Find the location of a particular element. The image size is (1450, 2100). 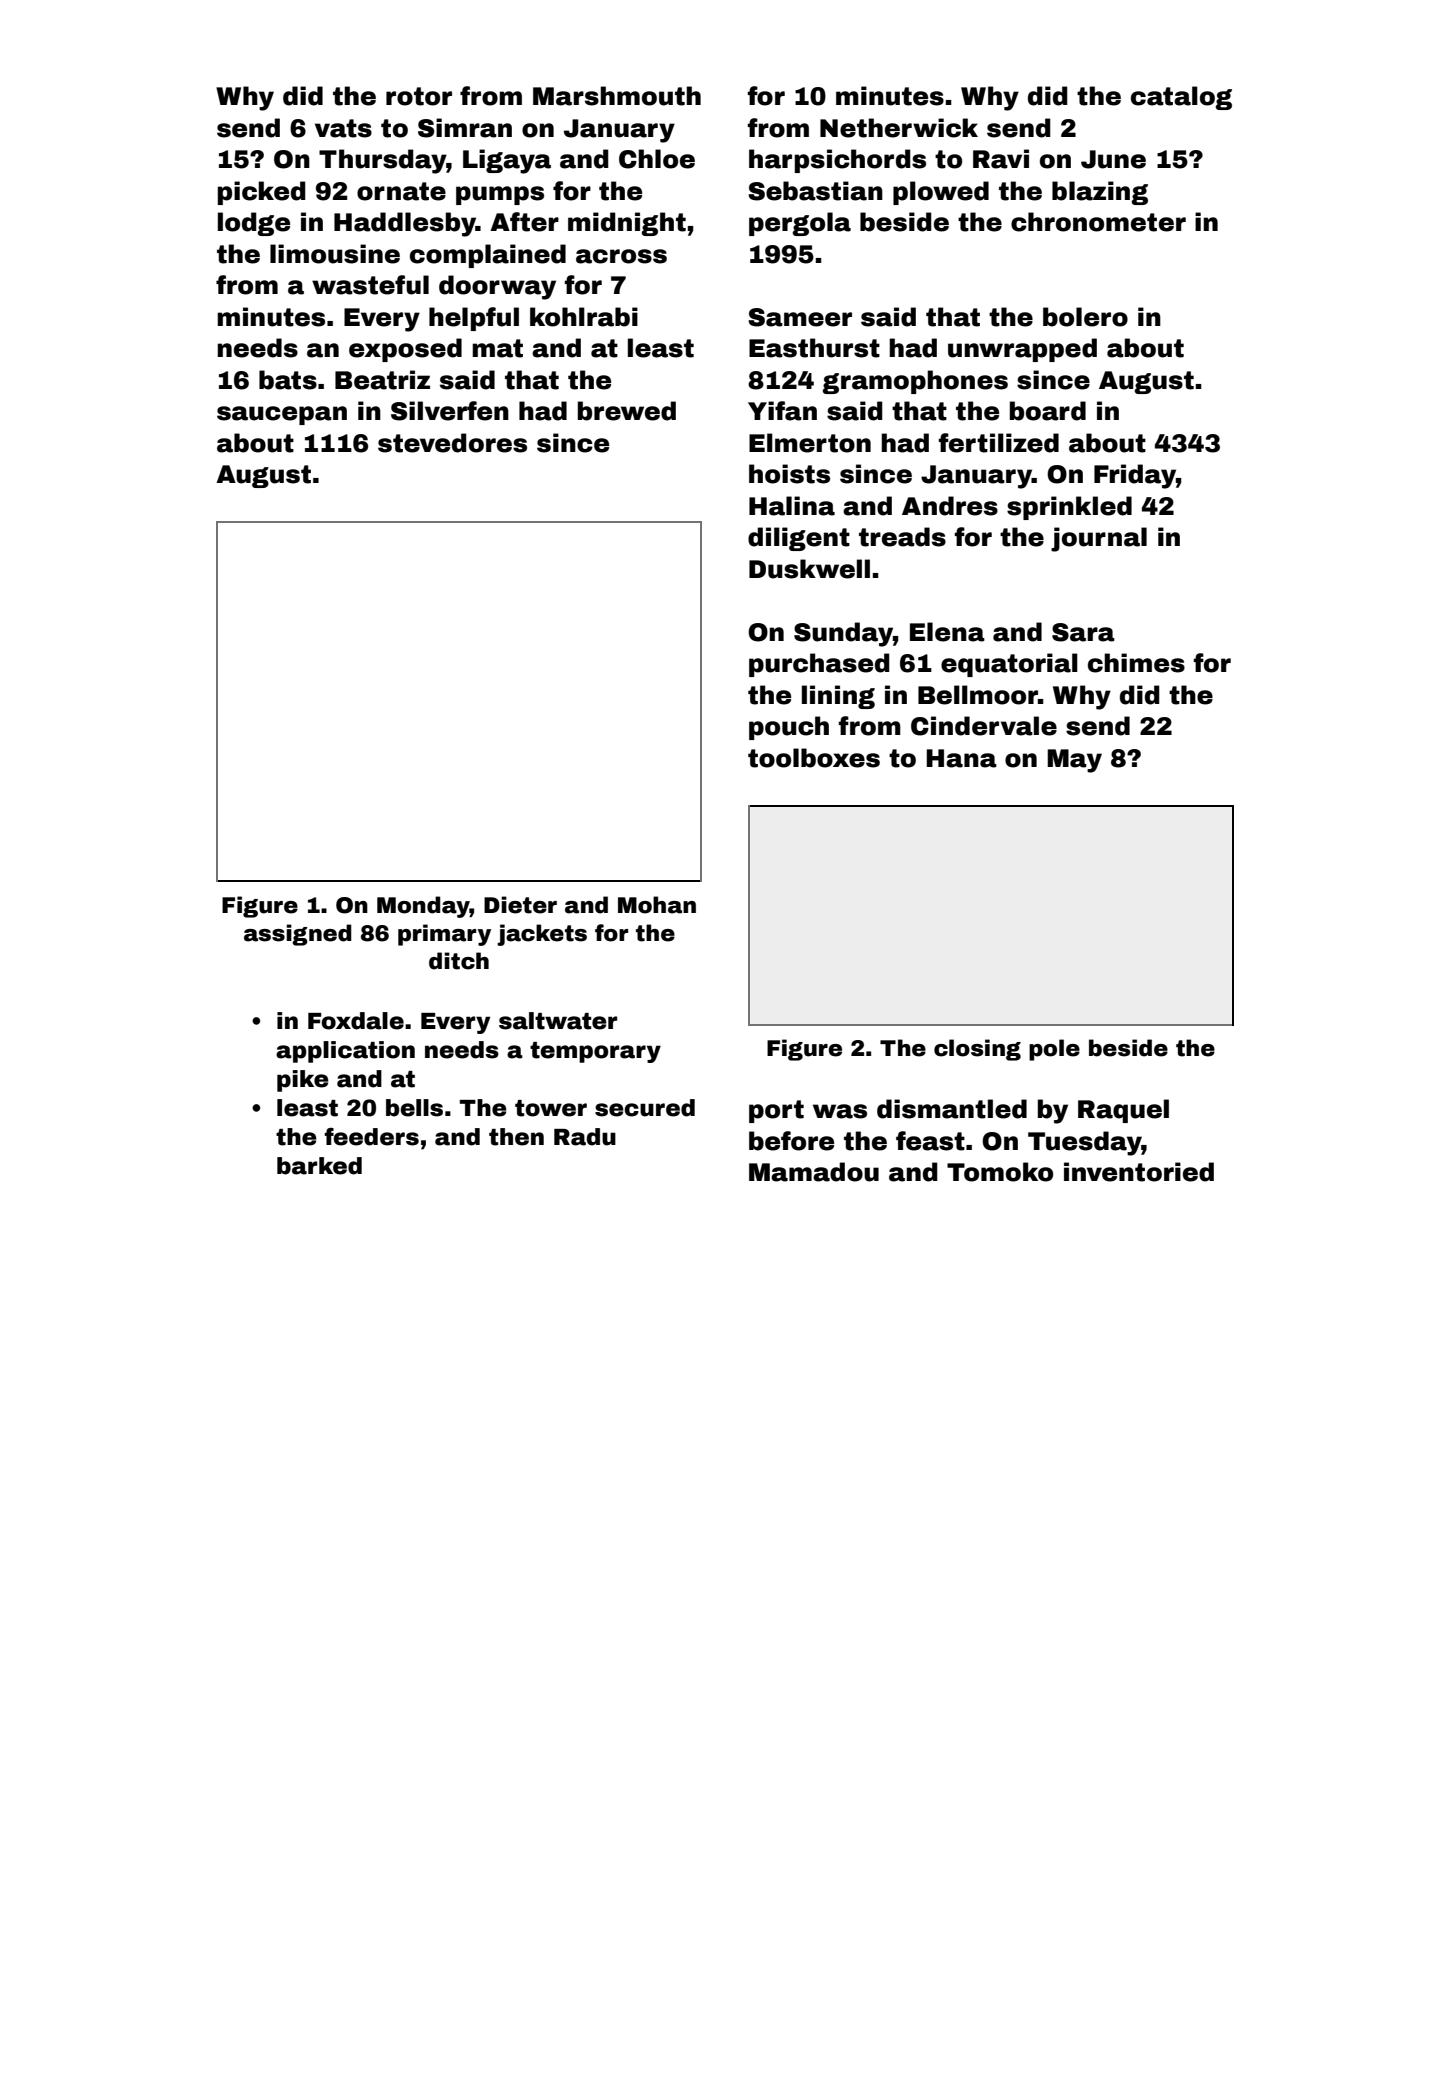

chimes is located at coordinates (1136, 663).
